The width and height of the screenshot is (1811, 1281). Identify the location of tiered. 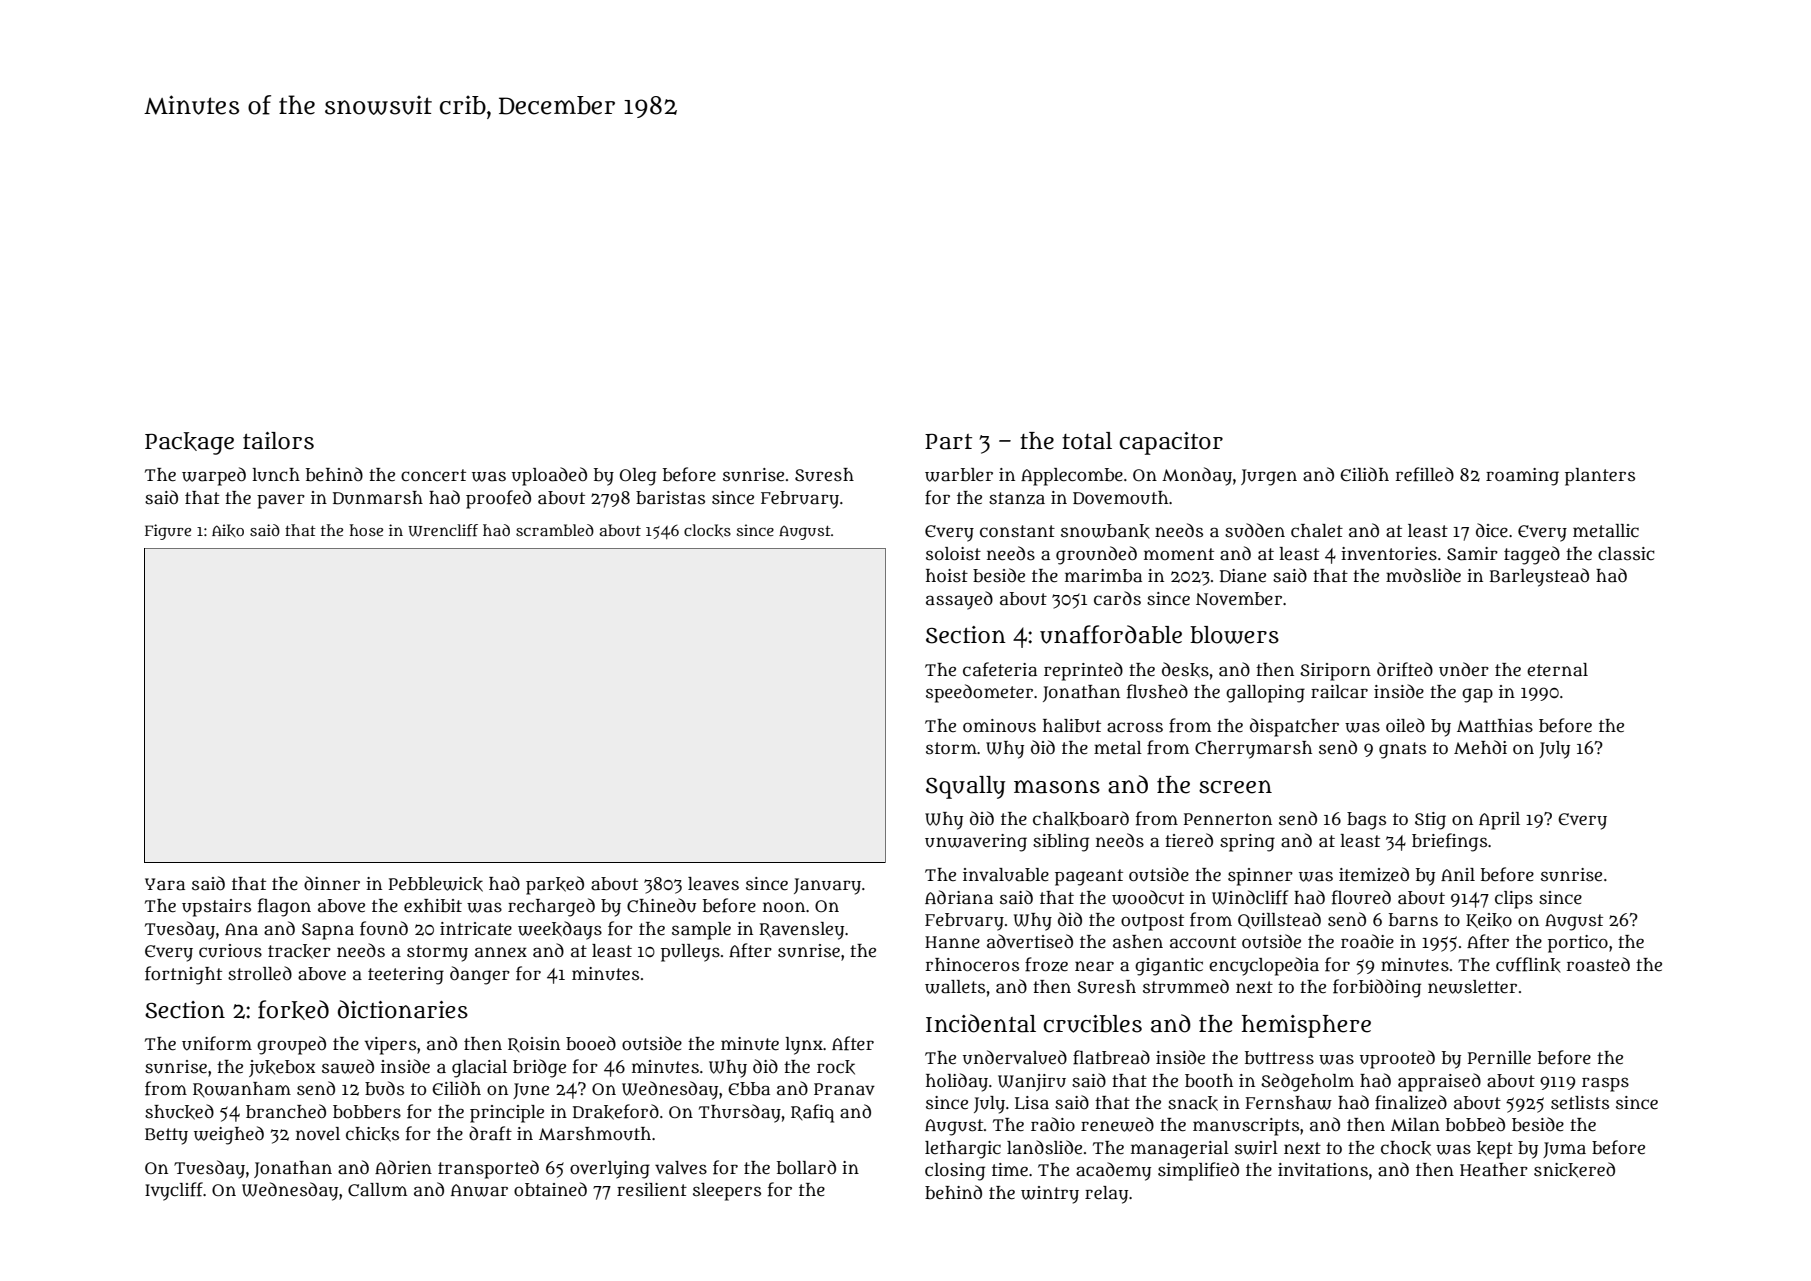
(1189, 840).
